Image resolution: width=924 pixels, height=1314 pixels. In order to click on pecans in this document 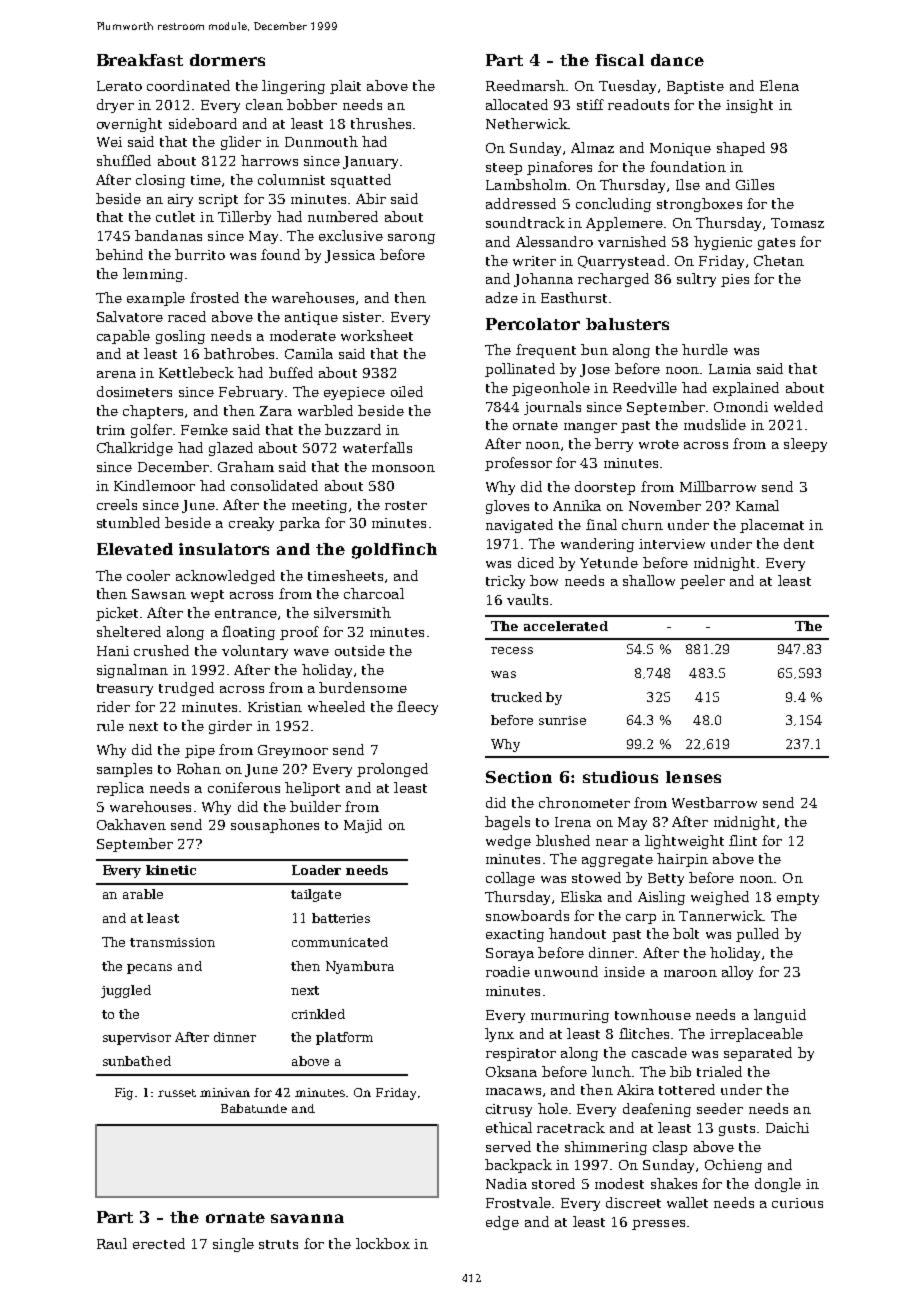, I will do `click(149, 969)`.
